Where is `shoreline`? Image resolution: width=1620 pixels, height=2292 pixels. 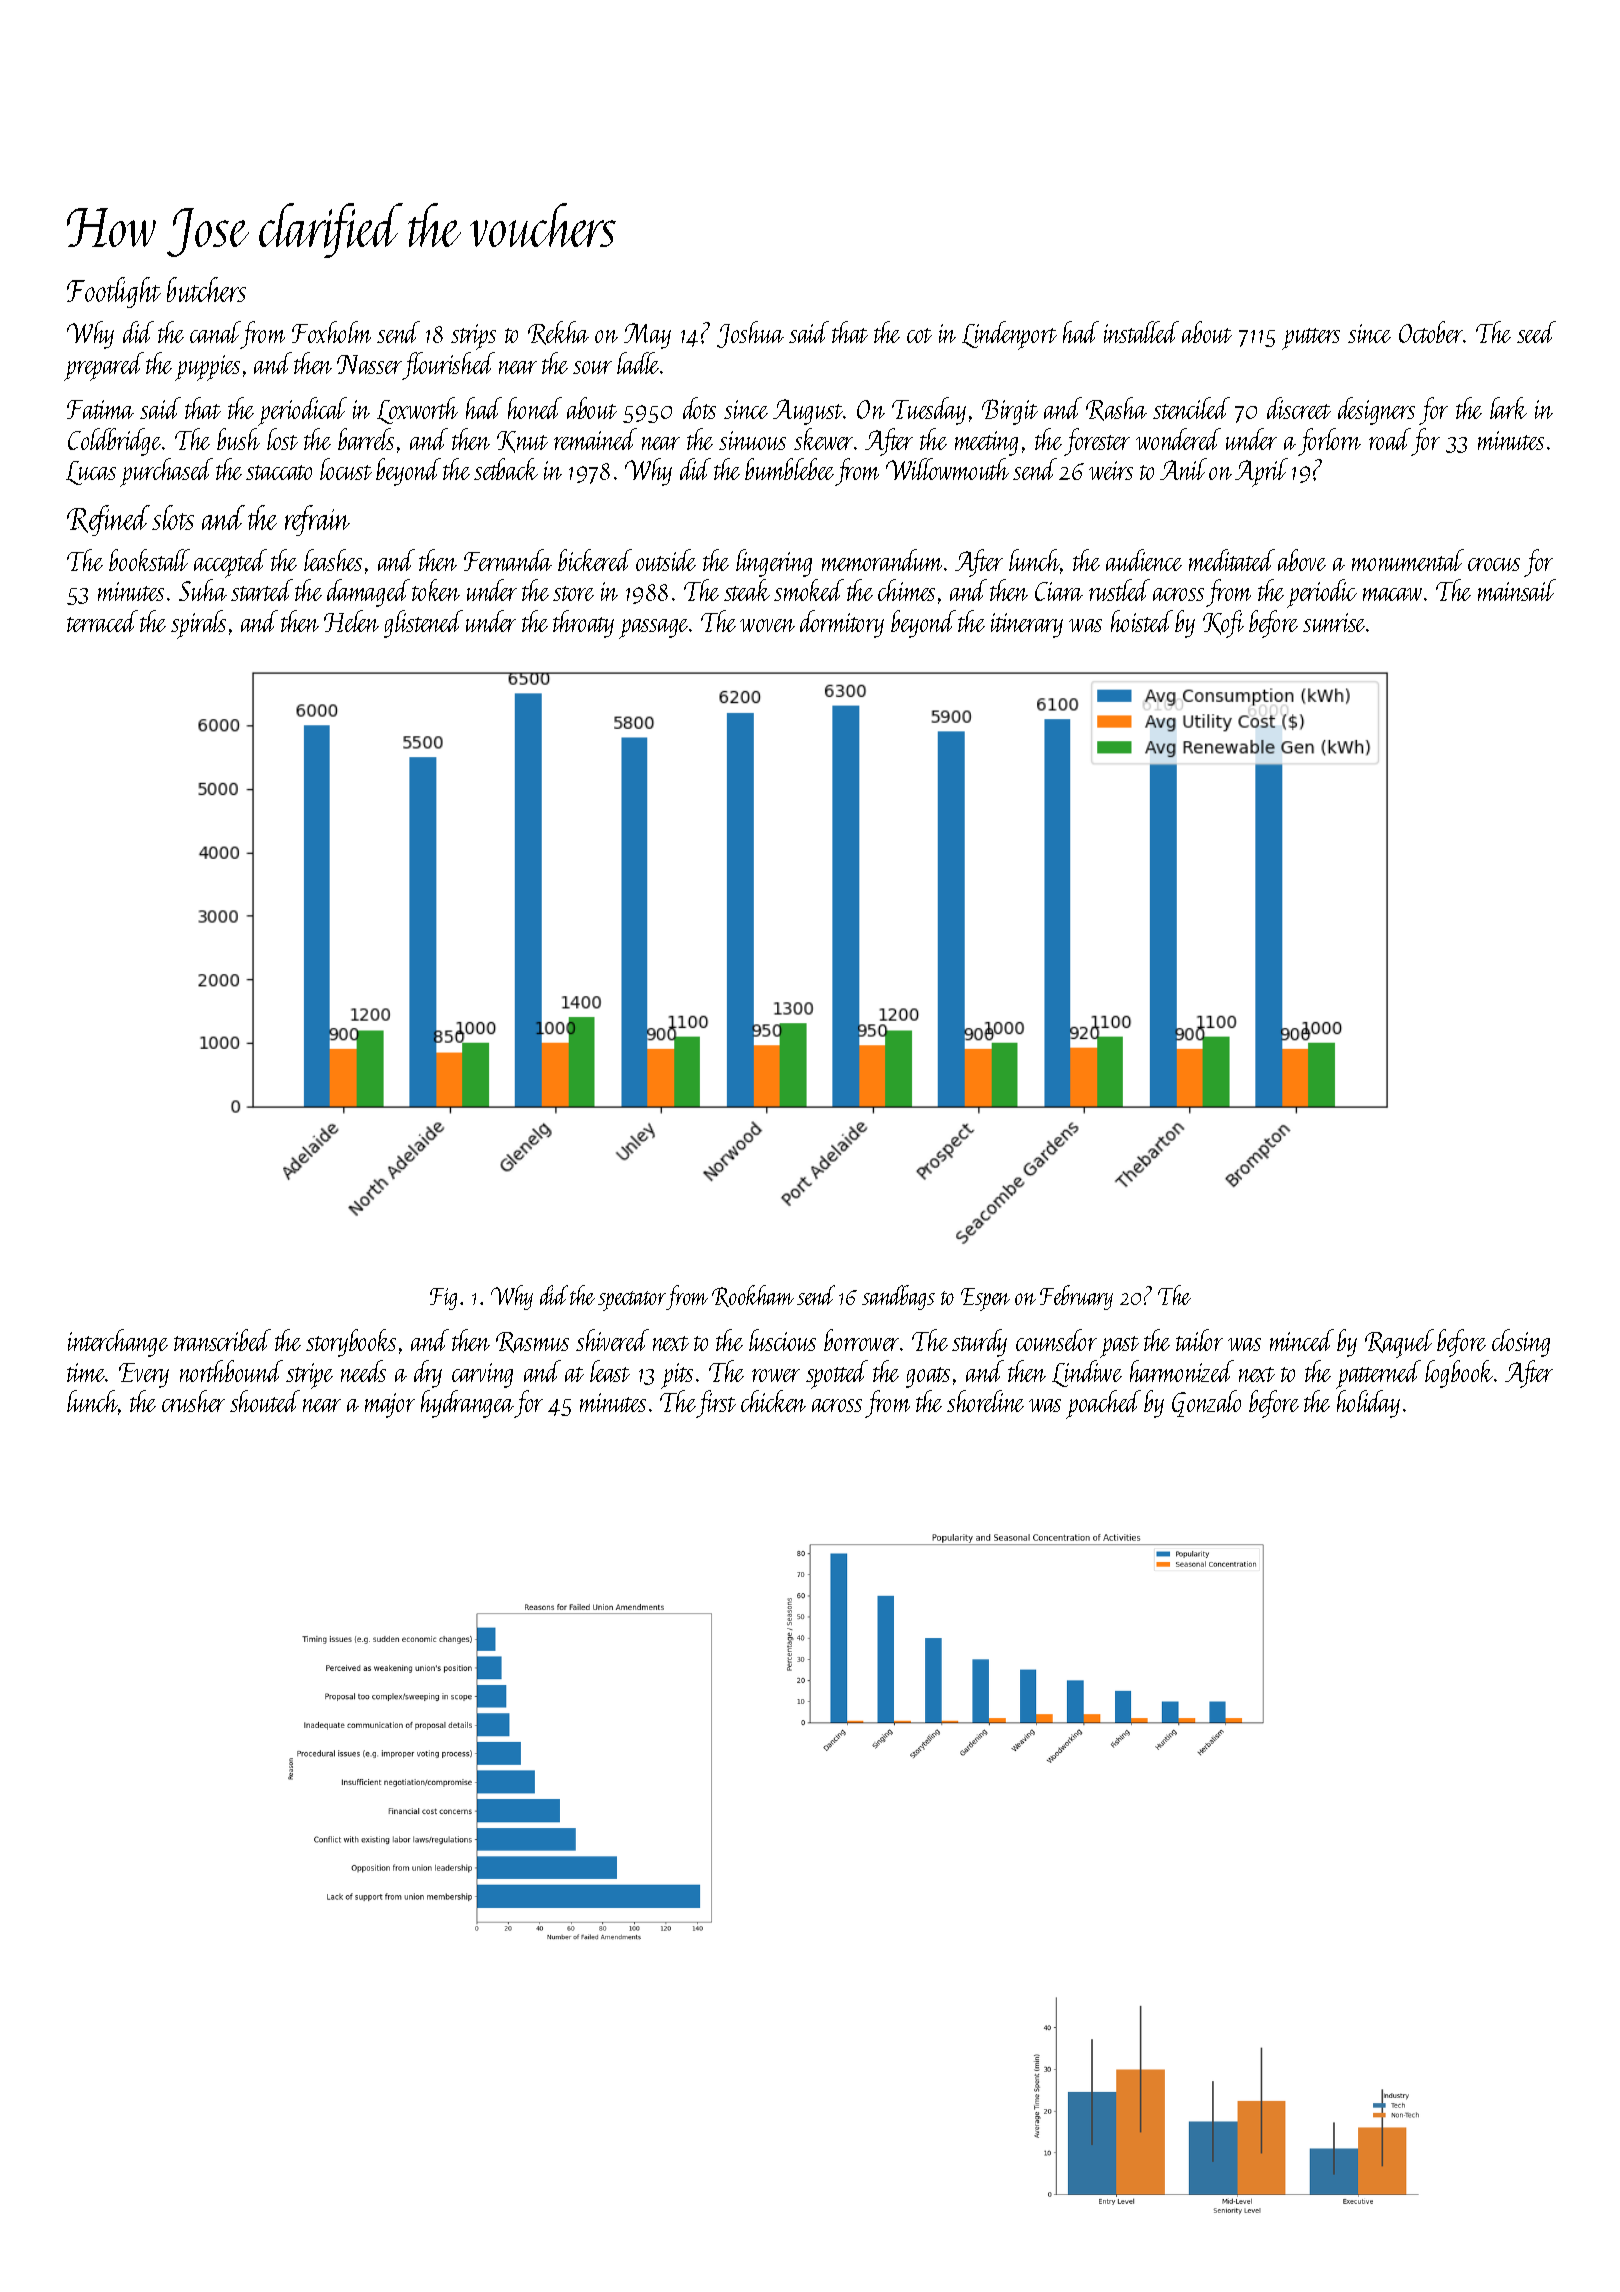
shoreline is located at coordinates (985, 1401).
